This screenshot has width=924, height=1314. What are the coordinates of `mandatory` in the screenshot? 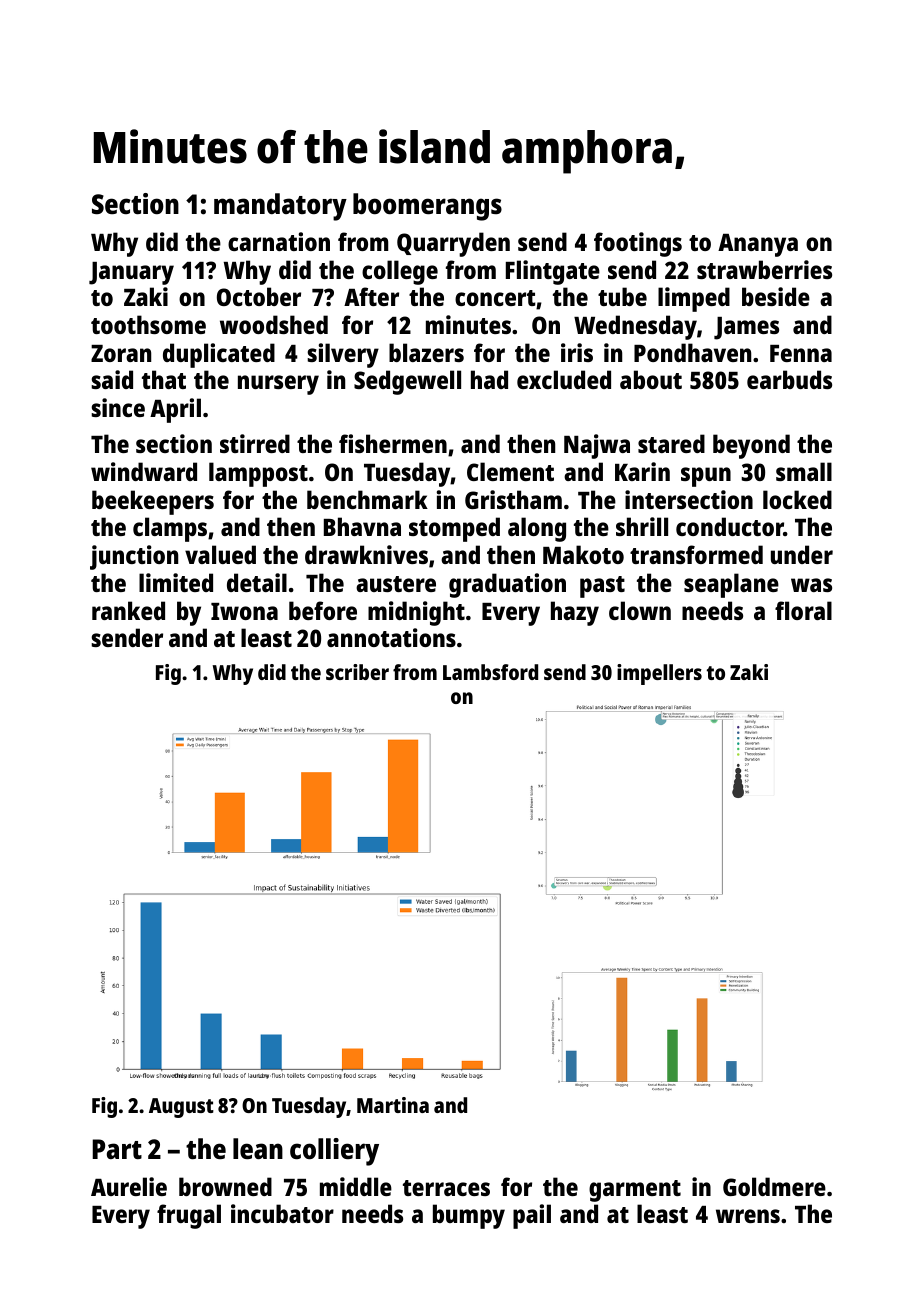 It's located at (280, 207).
